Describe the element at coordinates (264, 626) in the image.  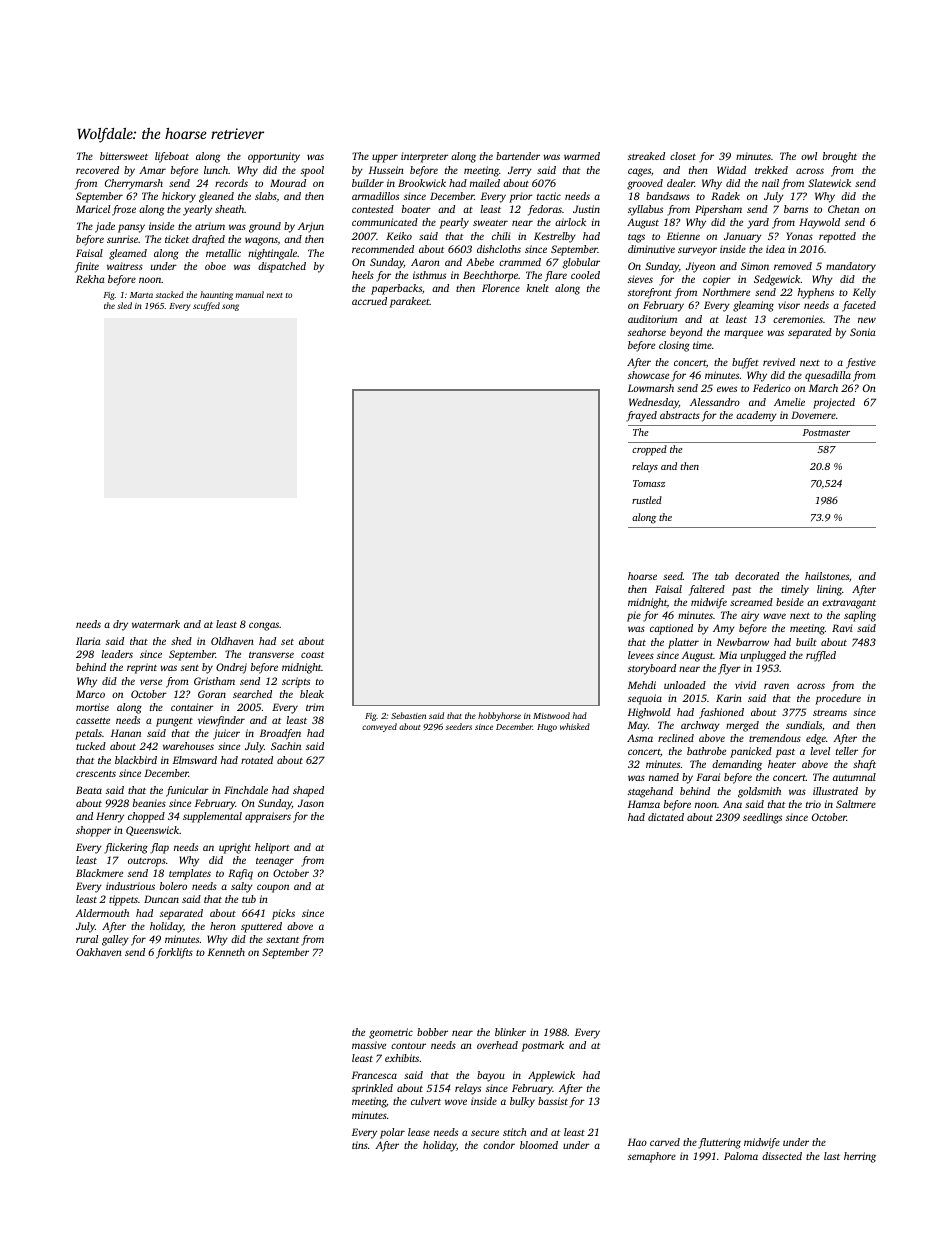
I see `congas` at that location.
